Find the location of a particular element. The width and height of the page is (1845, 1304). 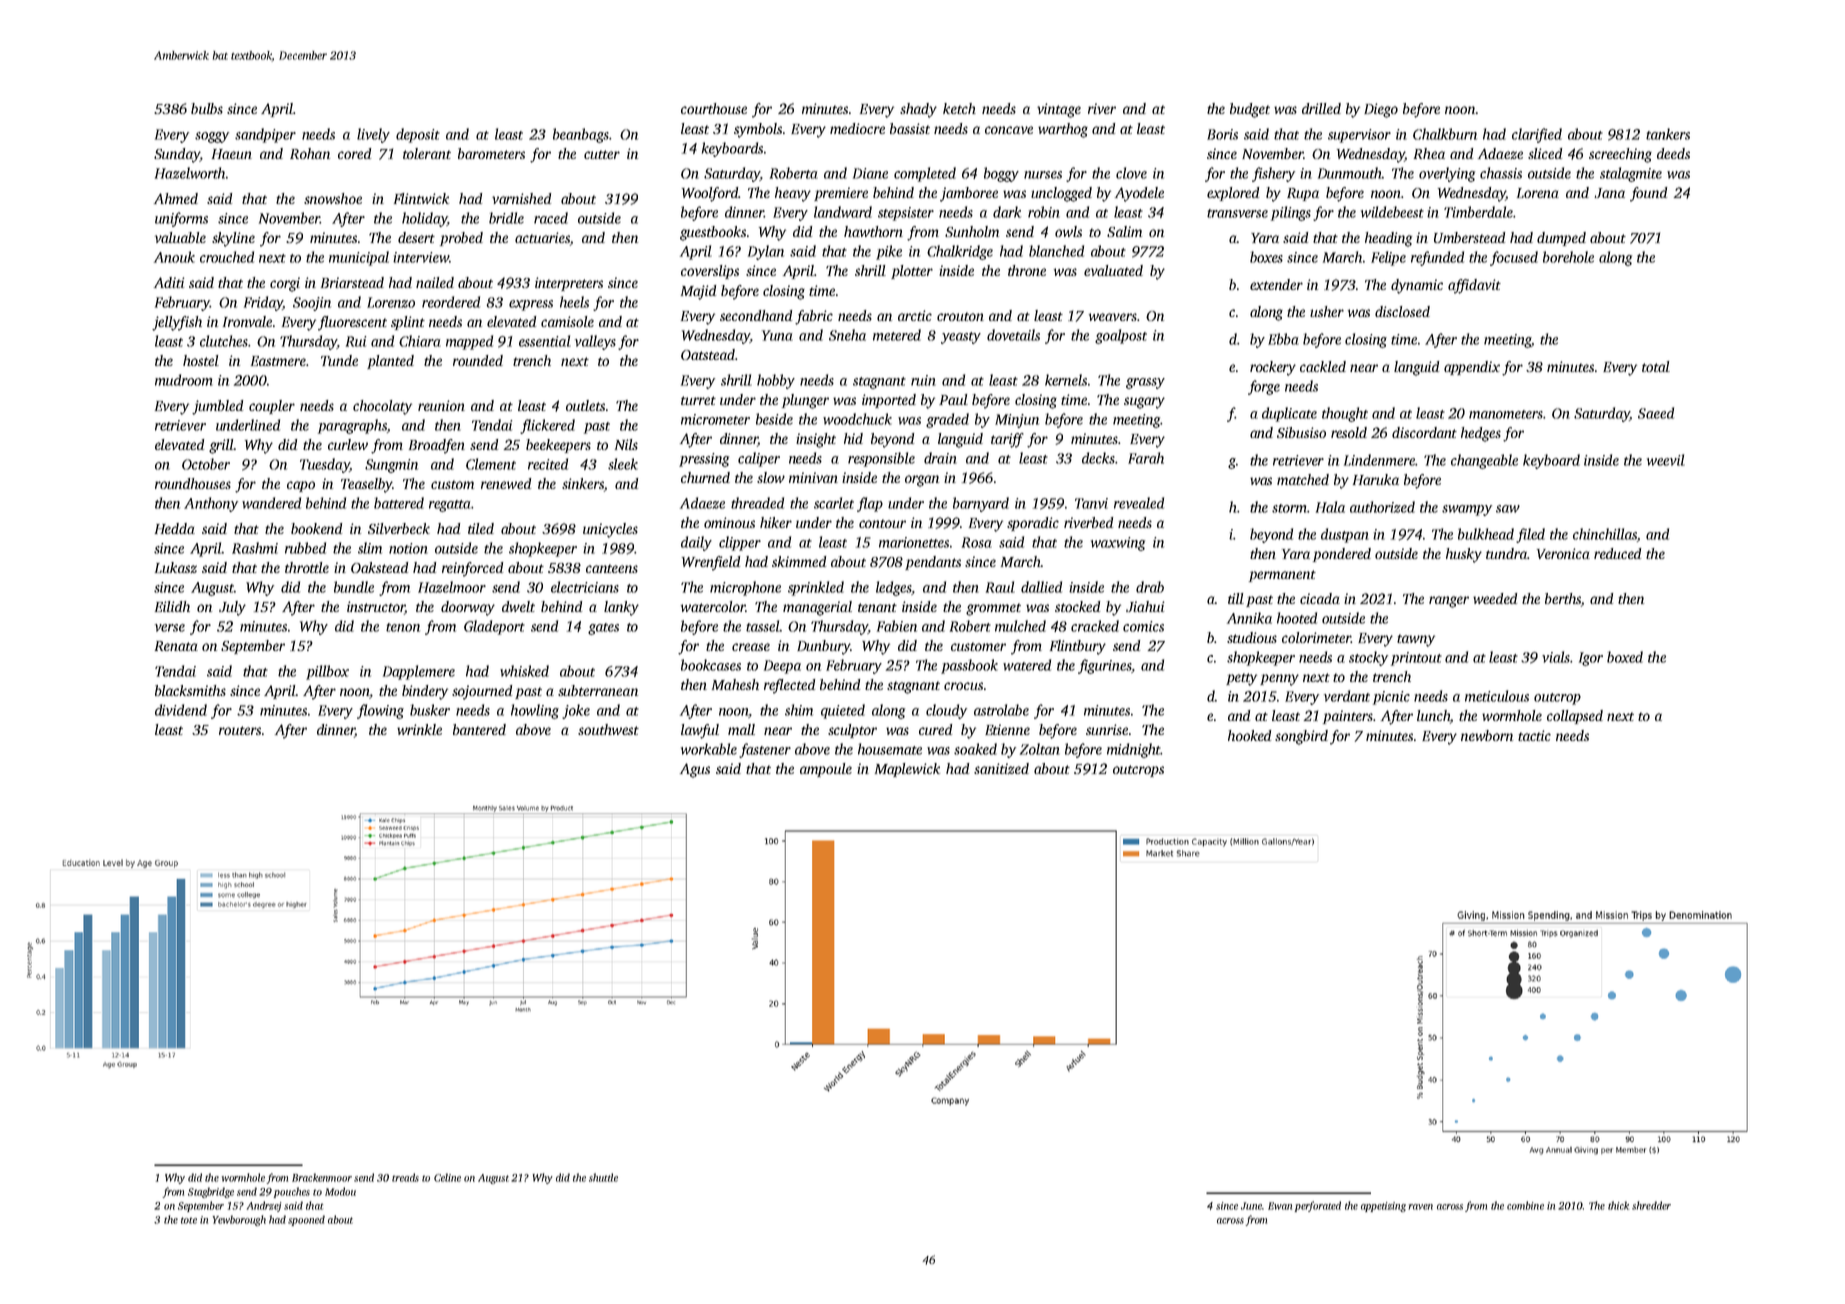

tactic is located at coordinates (1534, 735).
